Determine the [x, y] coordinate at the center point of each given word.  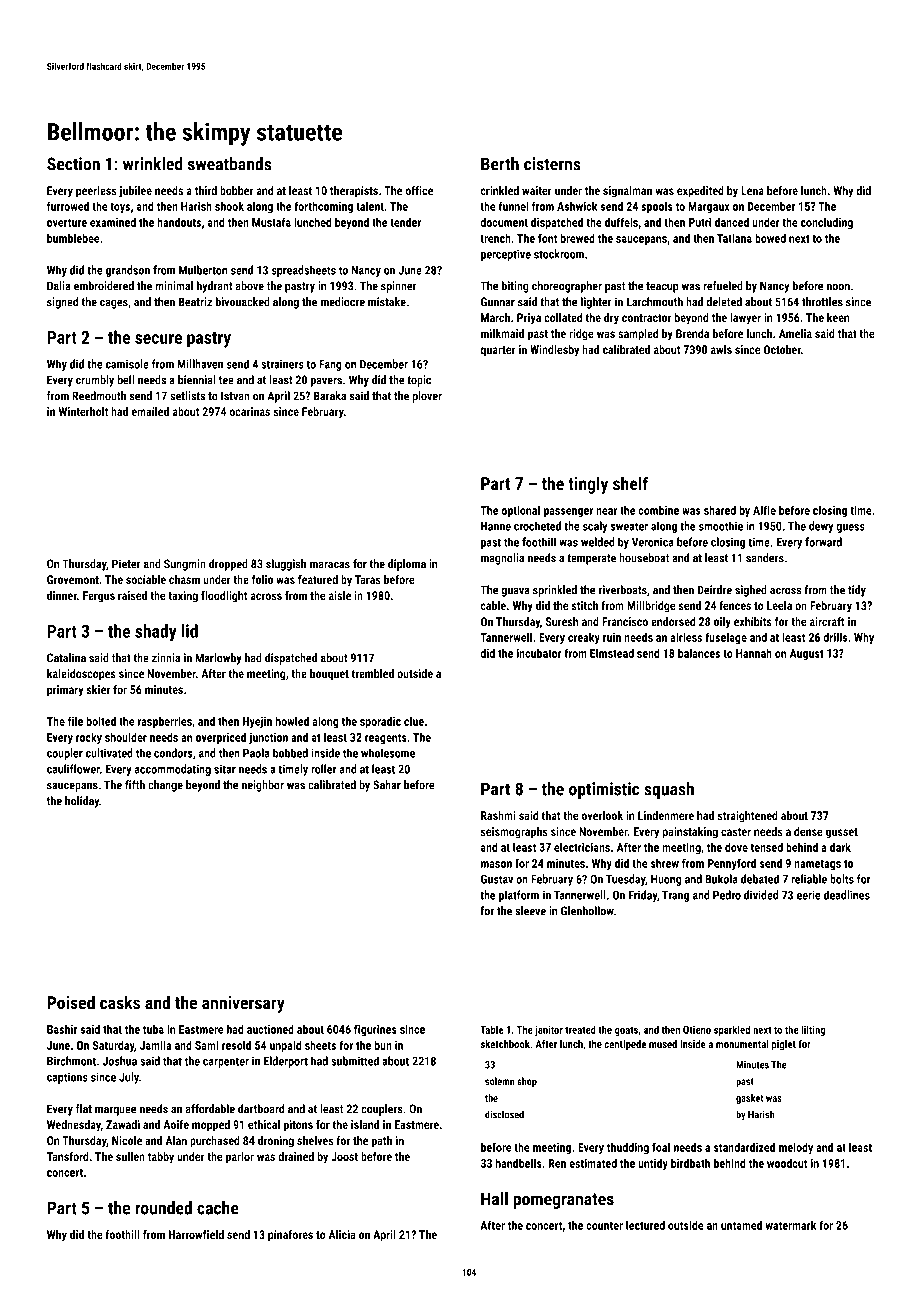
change [165, 786]
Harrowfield [196, 1234]
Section [73, 164]
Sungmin [185, 565]
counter [604, 1226]
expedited [700, 192]
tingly [588, 485]
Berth [500, 164]
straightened [747, 817]
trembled [373, 673]
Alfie [764, 510]
